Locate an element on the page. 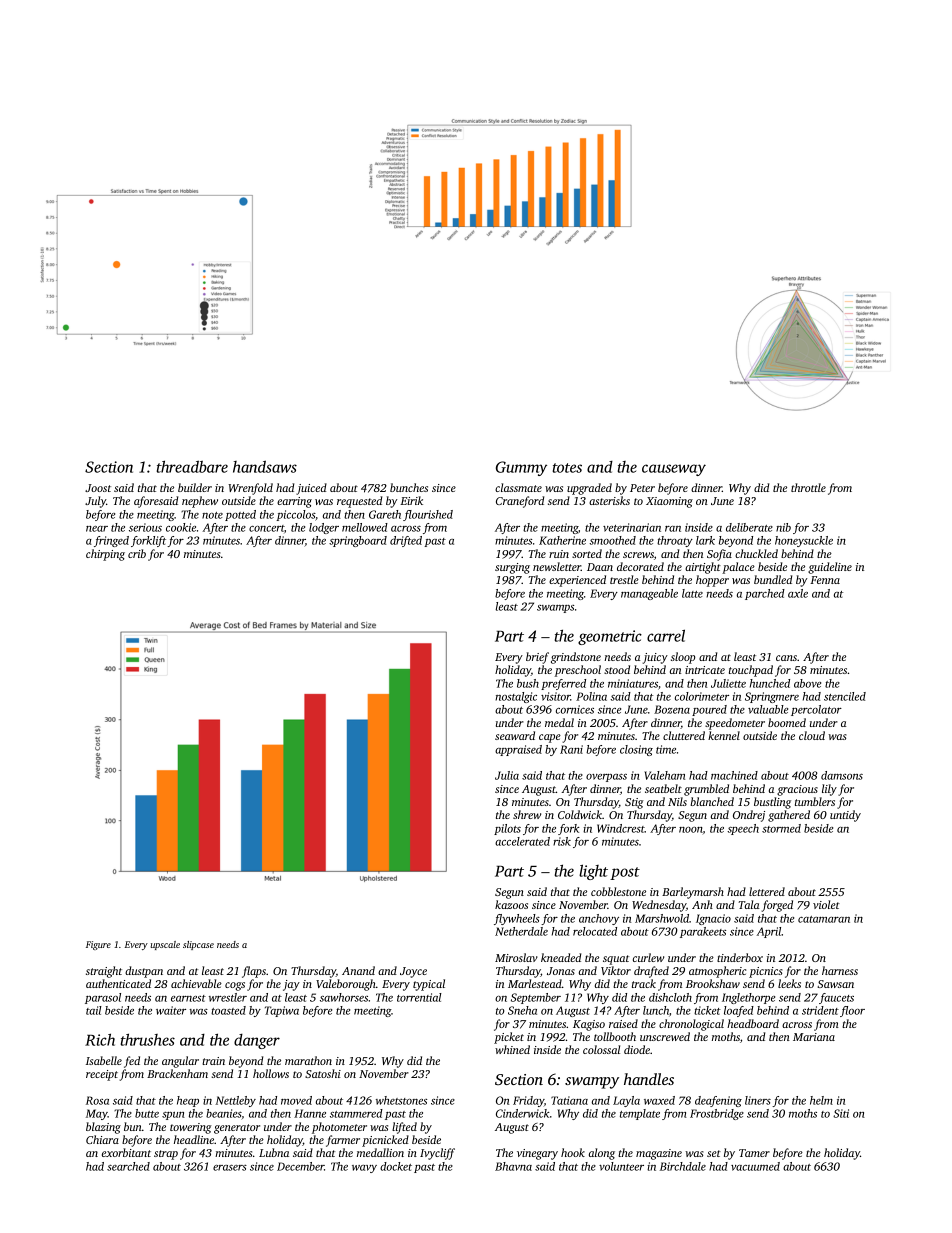  magazine is located at coordinates (659, 1154).
